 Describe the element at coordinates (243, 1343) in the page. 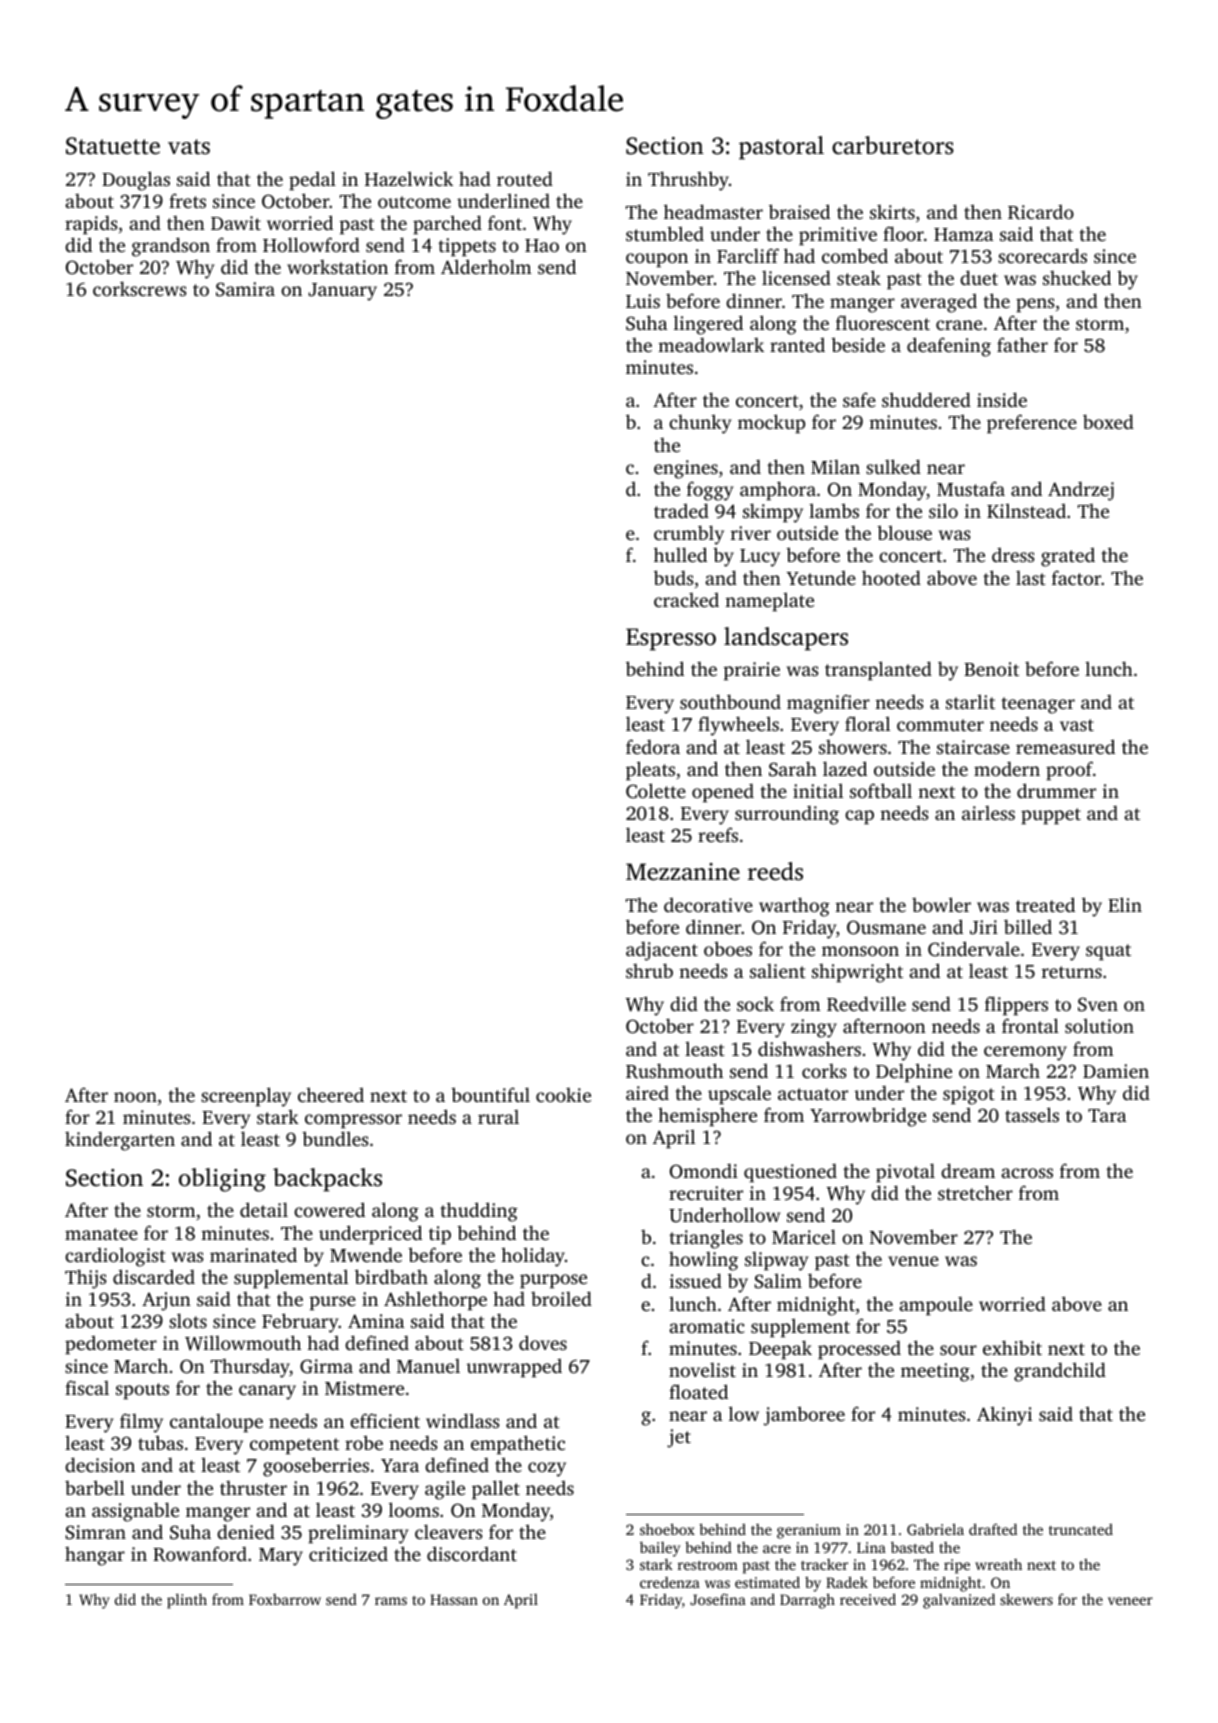

I see `Willowmouth` at that location.
